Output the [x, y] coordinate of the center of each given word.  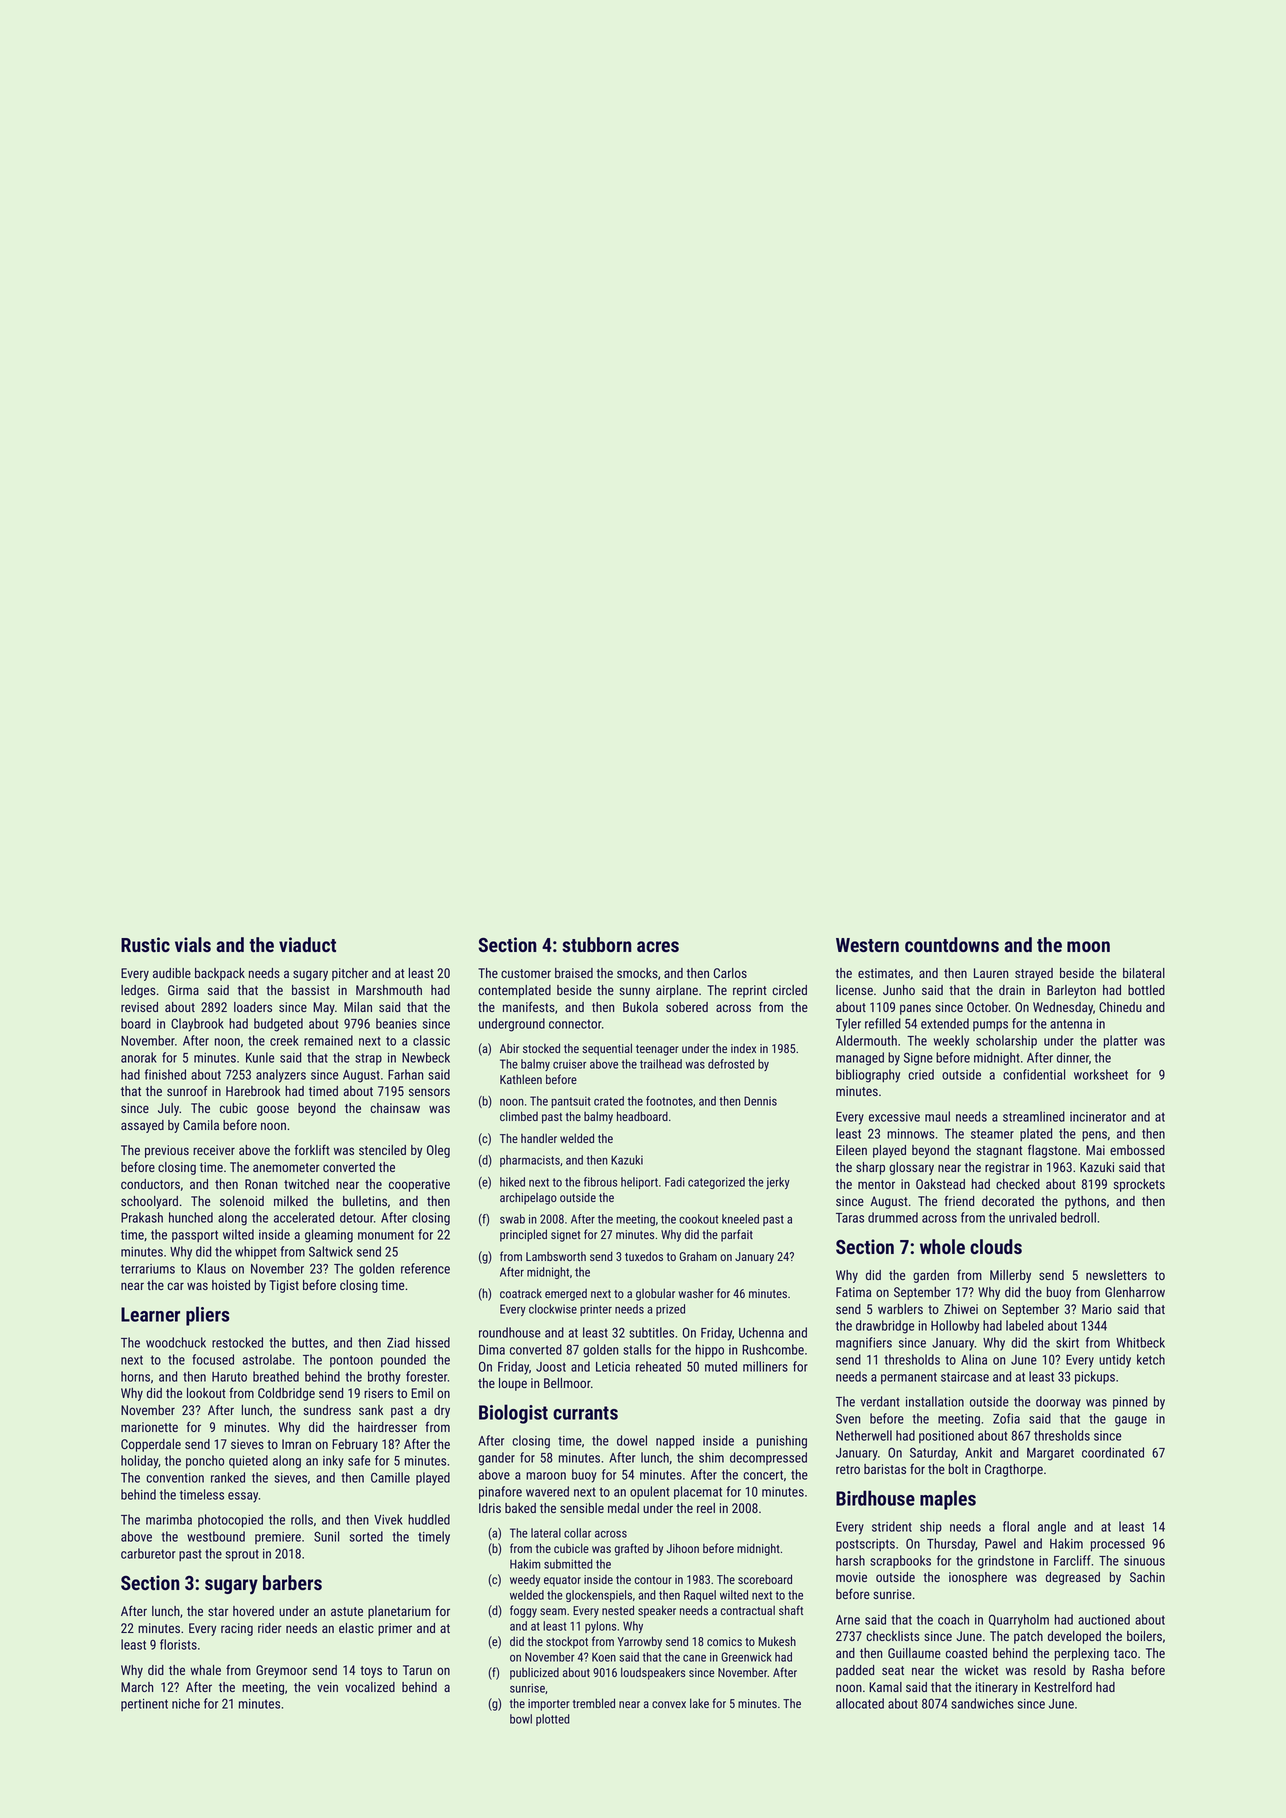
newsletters [1116, 1275]
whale [205, 1670]
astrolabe [267, 1359]
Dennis [760, 1101]
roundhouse [510, 1332]
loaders [253, 1007]
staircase [965, 1377]
